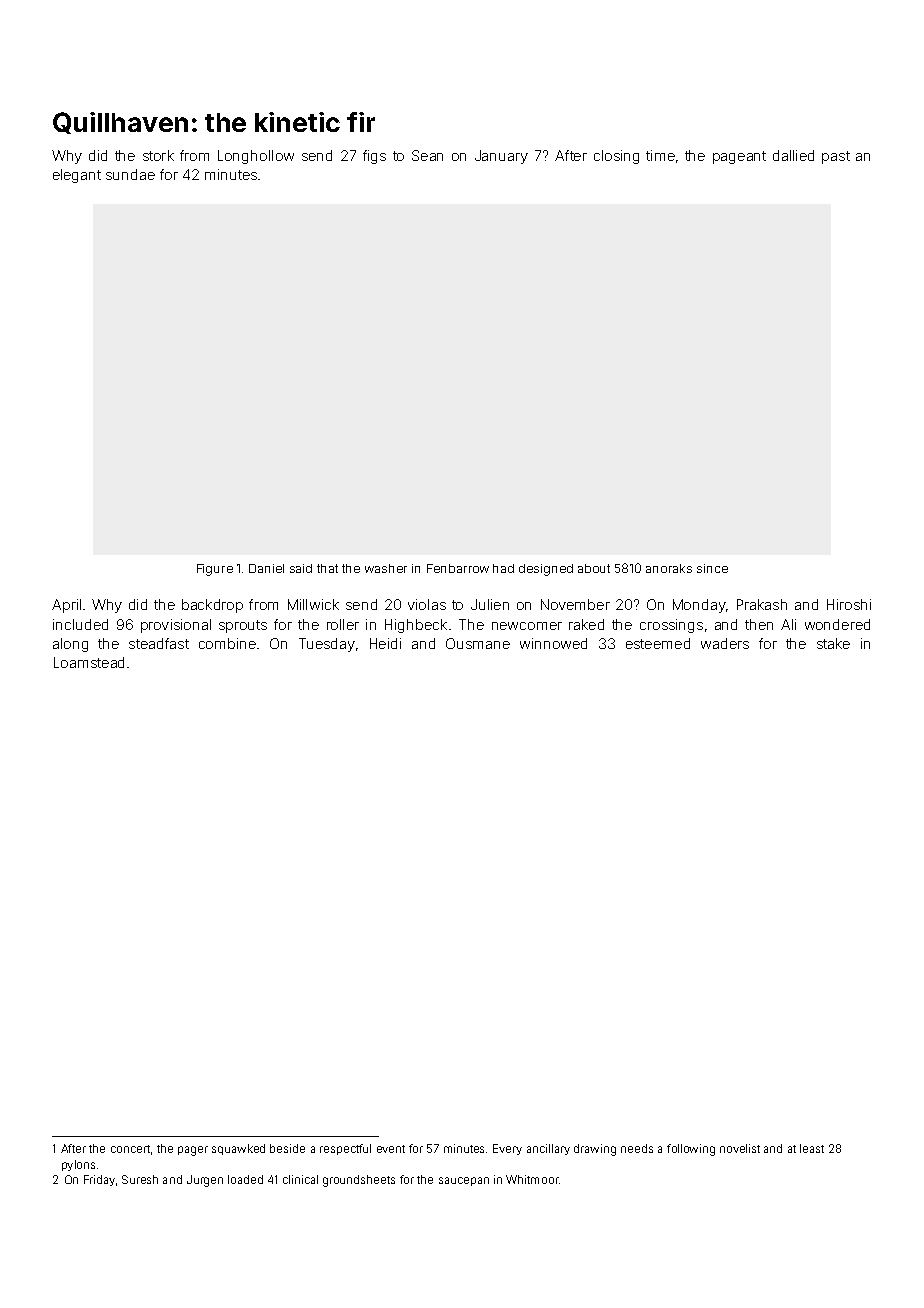  I want to click on Whitmoor, so click(532, 1179).
